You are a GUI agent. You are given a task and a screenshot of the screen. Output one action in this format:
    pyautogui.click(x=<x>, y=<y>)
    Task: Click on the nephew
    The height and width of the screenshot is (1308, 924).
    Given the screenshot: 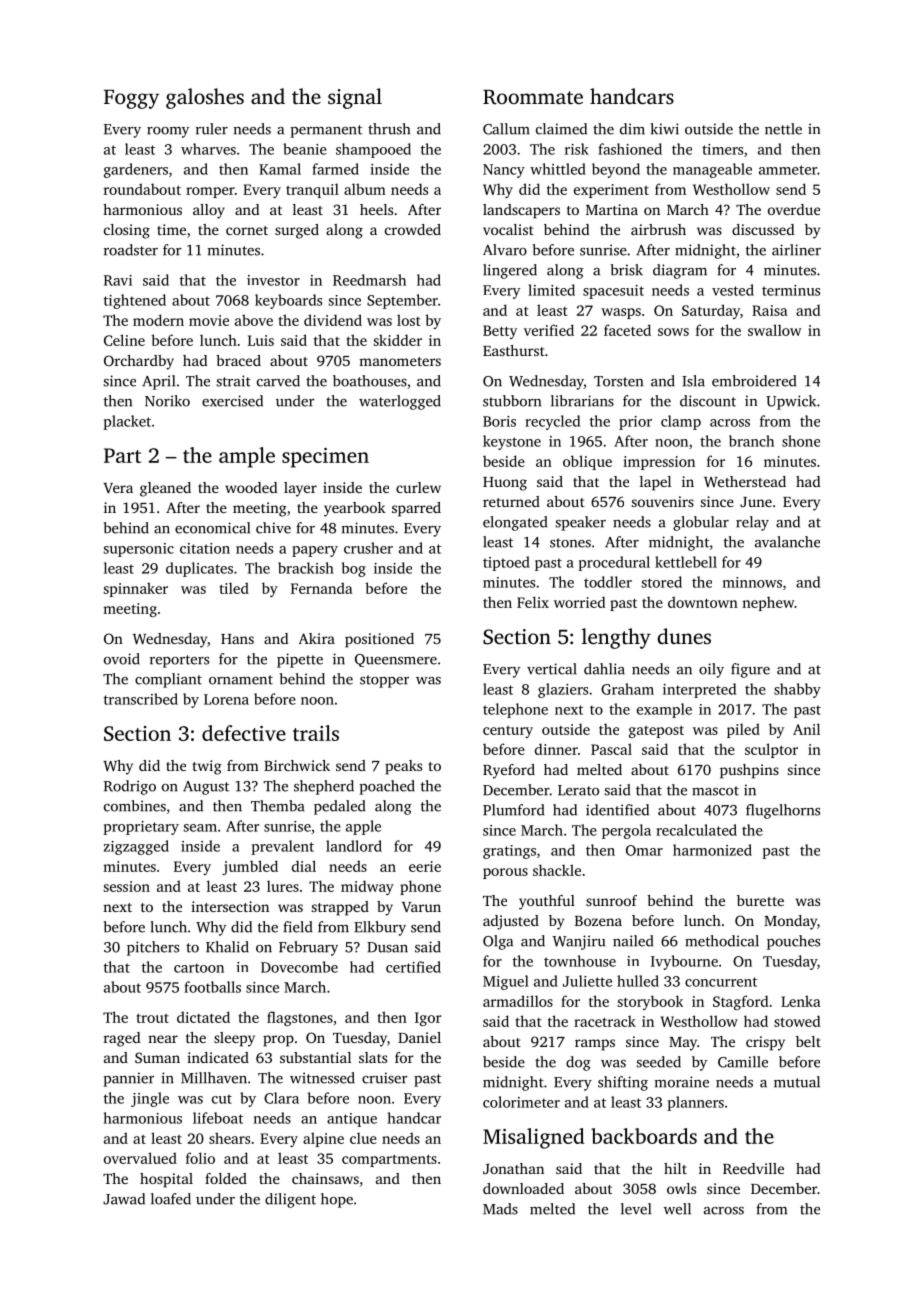 What is the action you would take?
    pyautogui.click(x=768, y=603)
